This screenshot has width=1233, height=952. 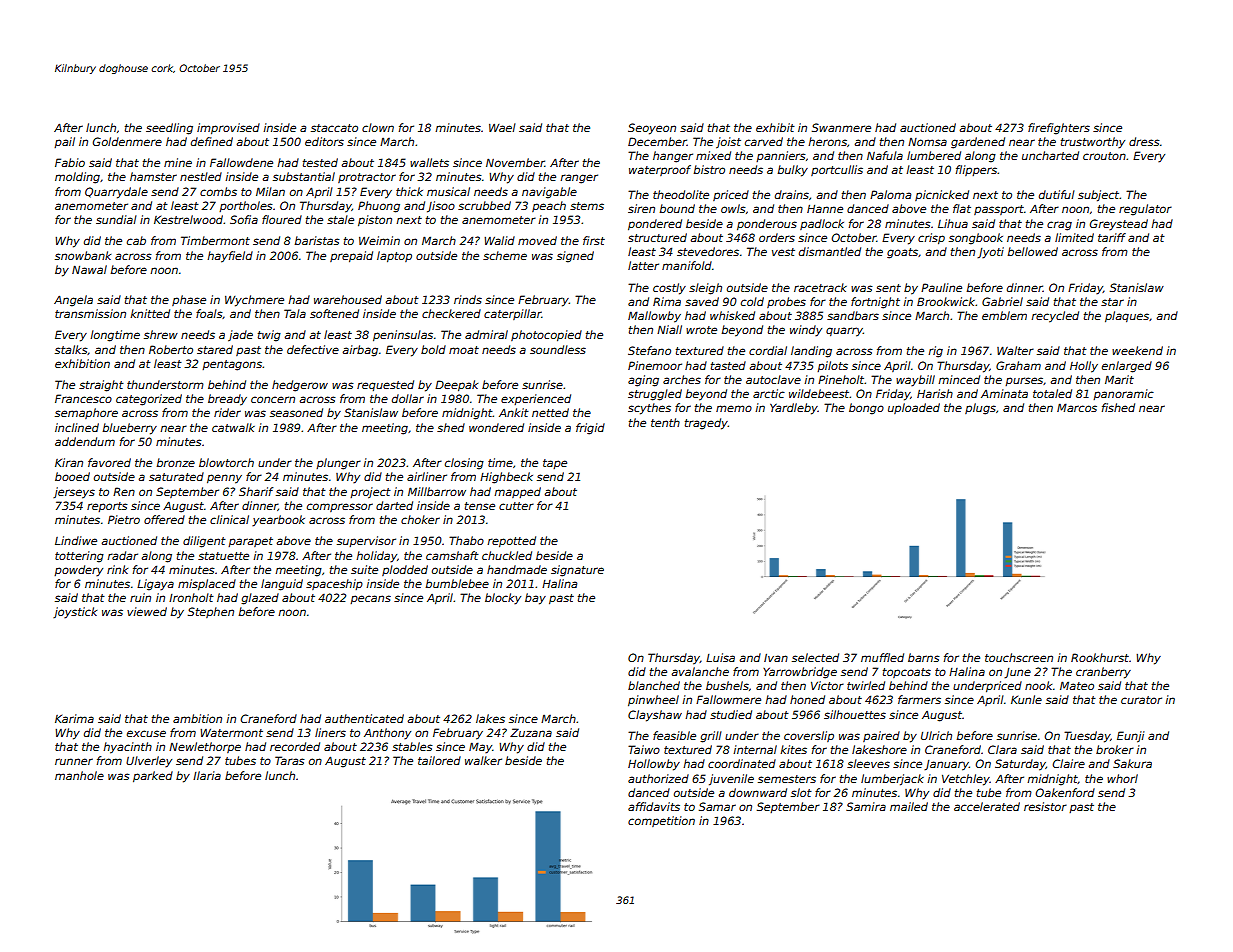 I want to click on Ilaria, so click(x=207, y=775).
